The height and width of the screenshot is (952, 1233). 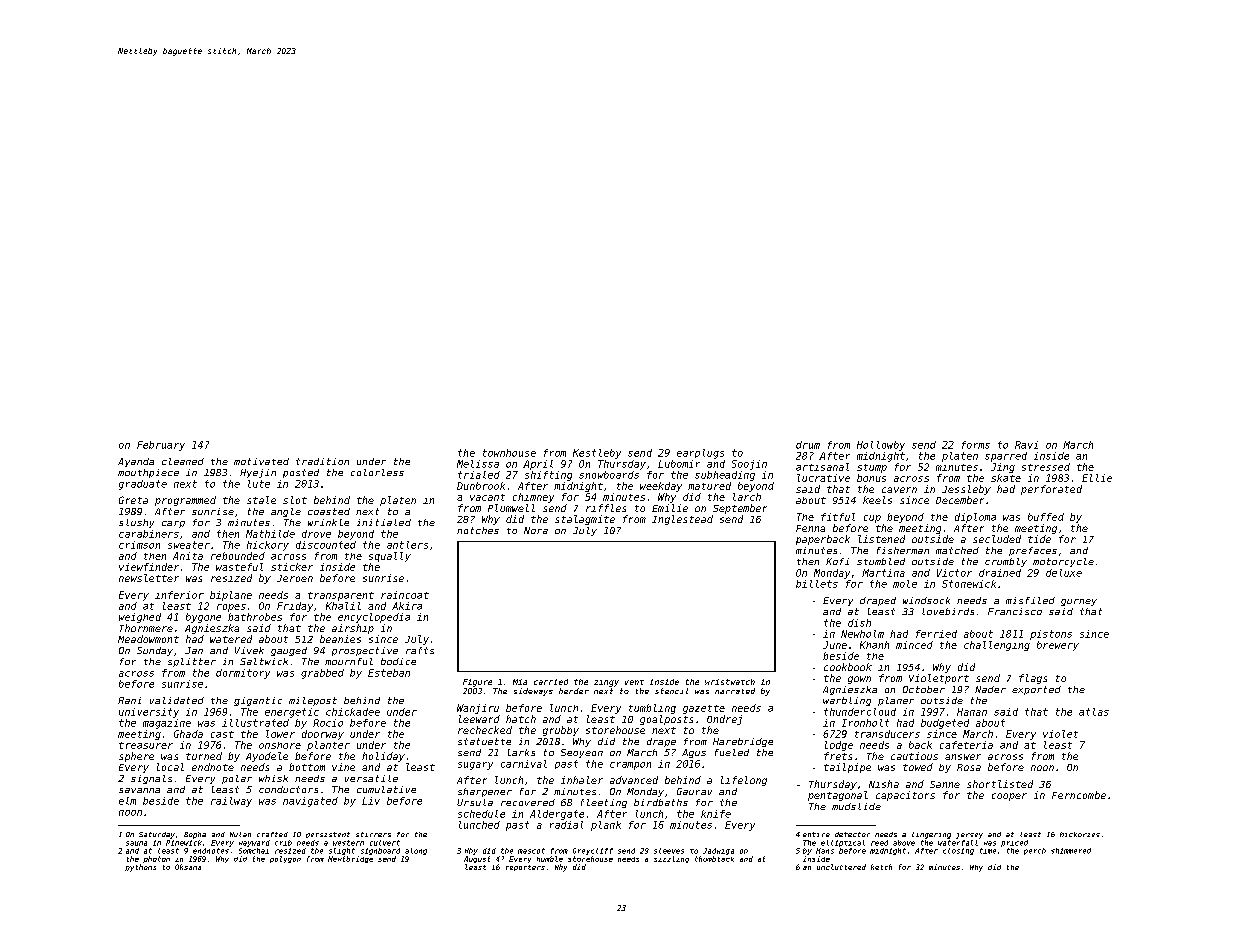 I want to click on Aldergate, so click(x=557, y=815).
